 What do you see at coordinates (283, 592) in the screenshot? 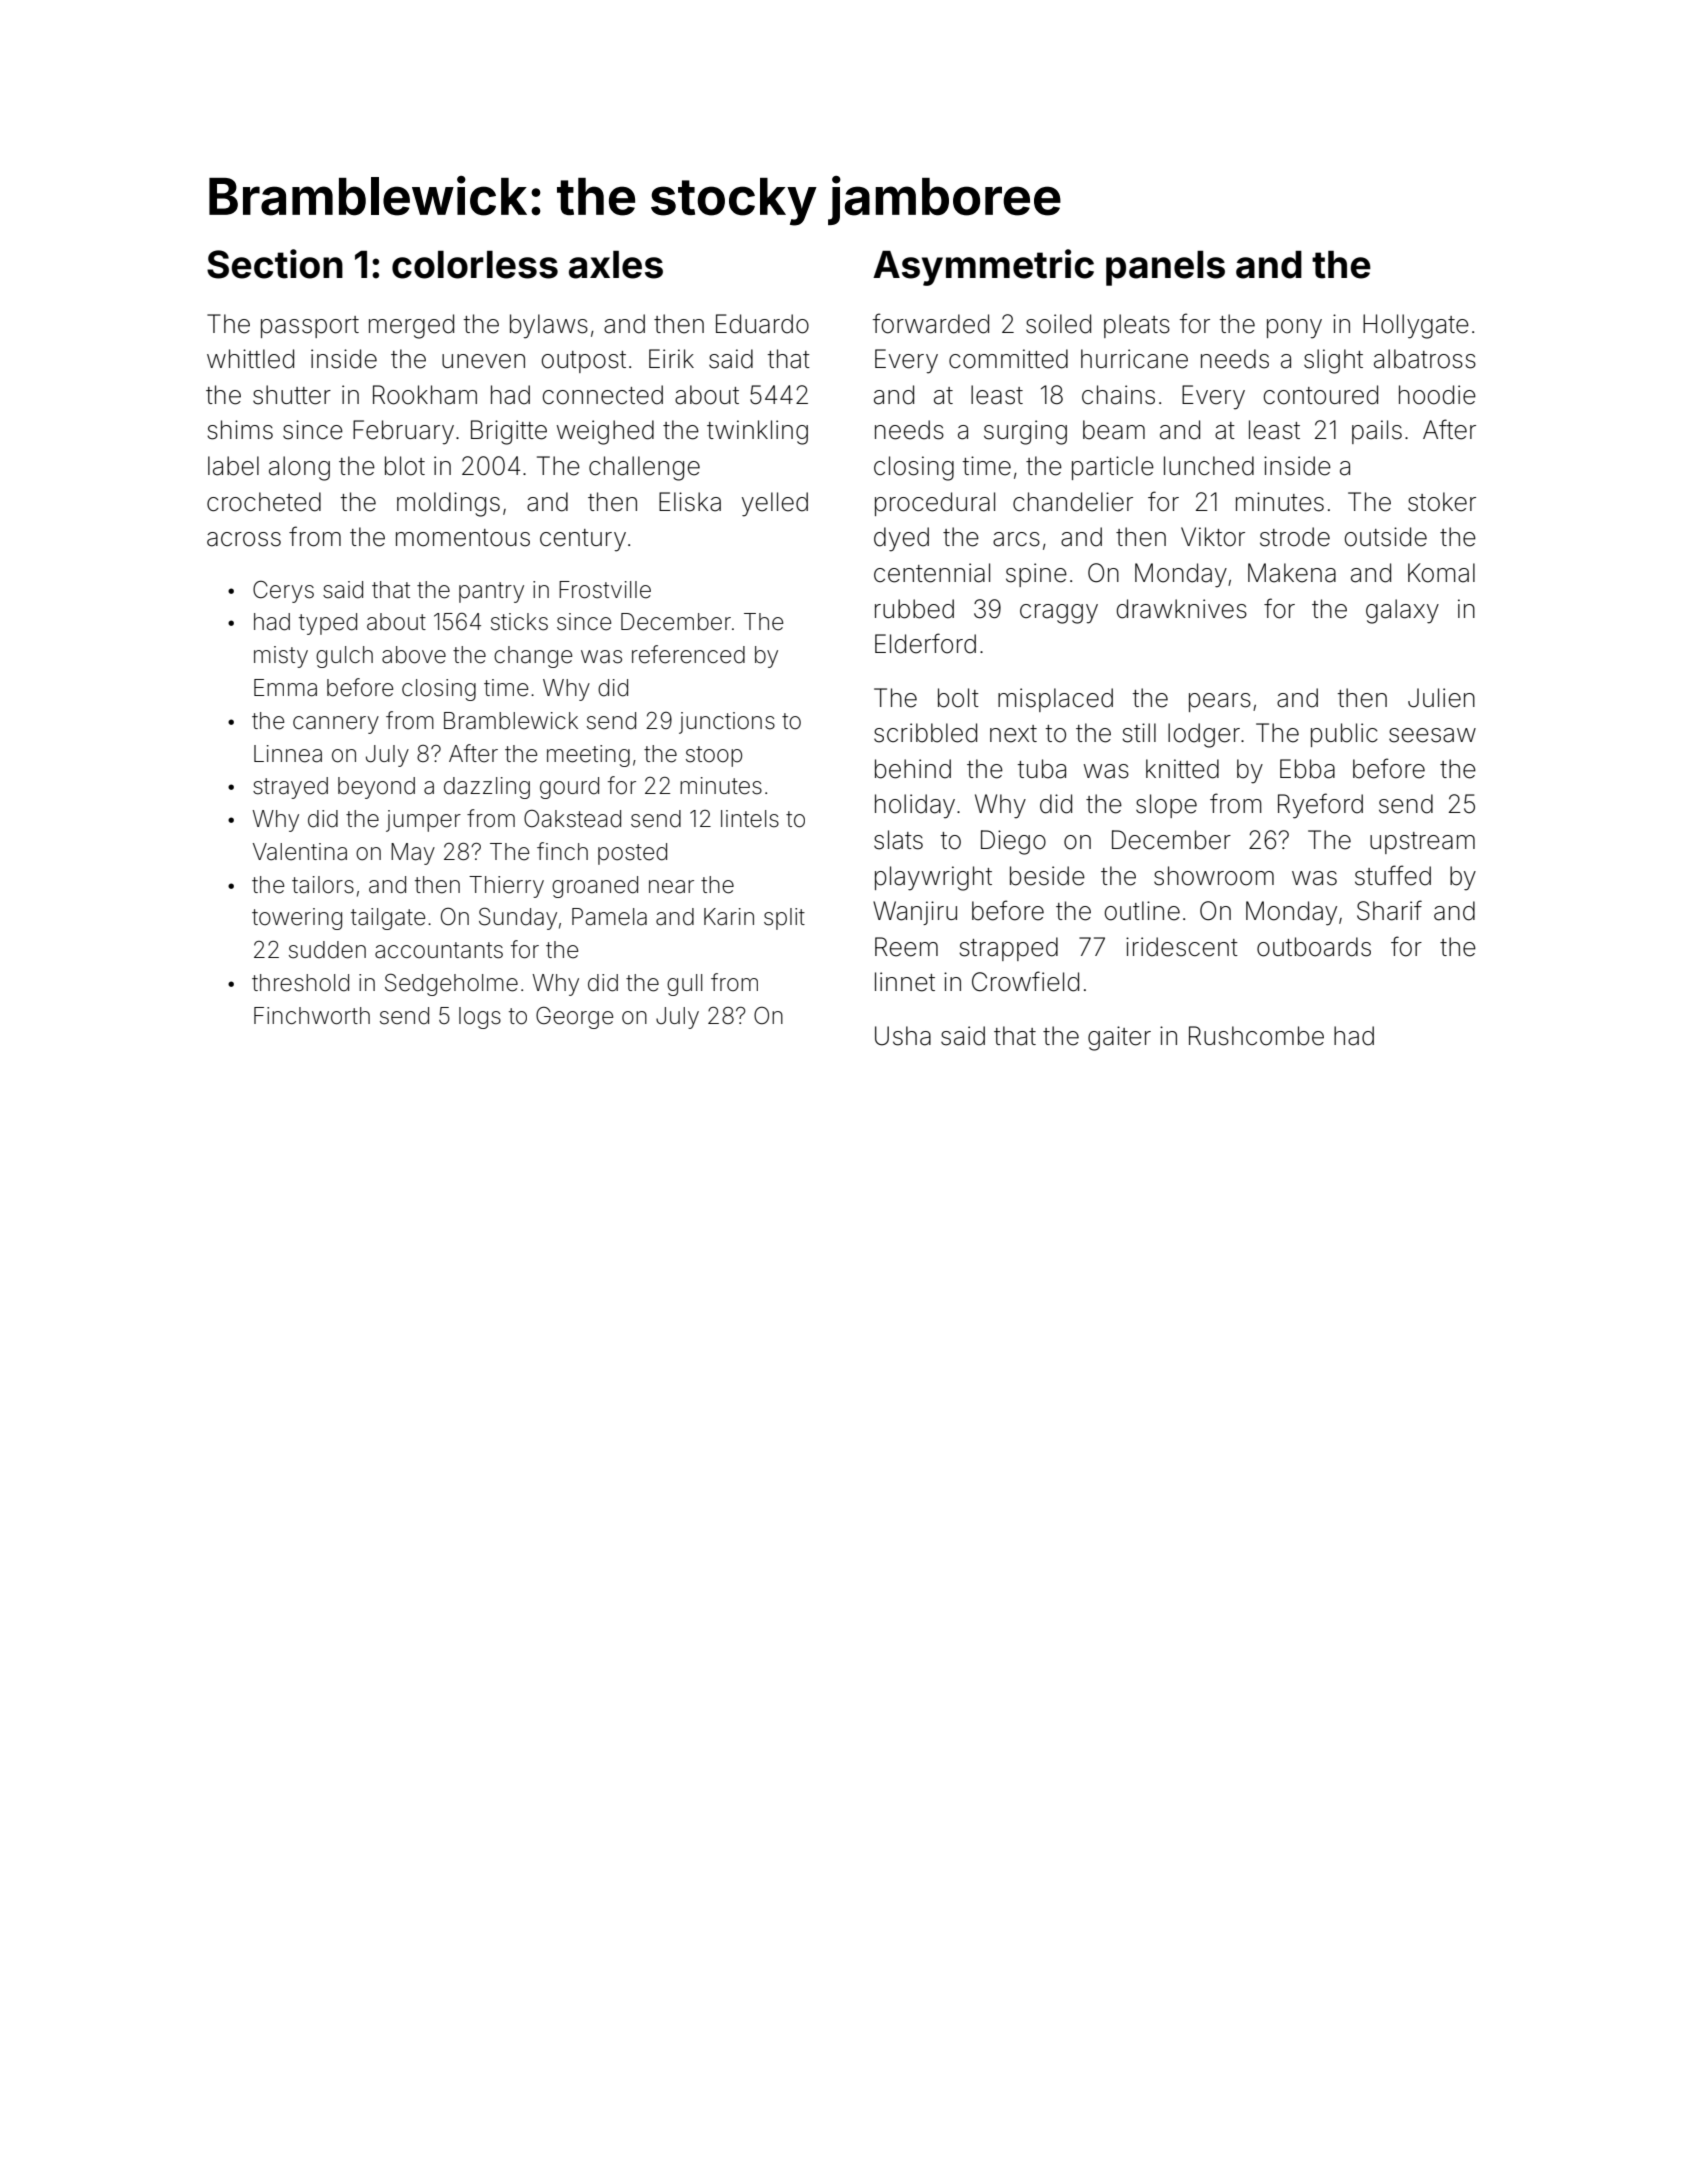
I see `Cerys` at bounding box center [283, 592].
